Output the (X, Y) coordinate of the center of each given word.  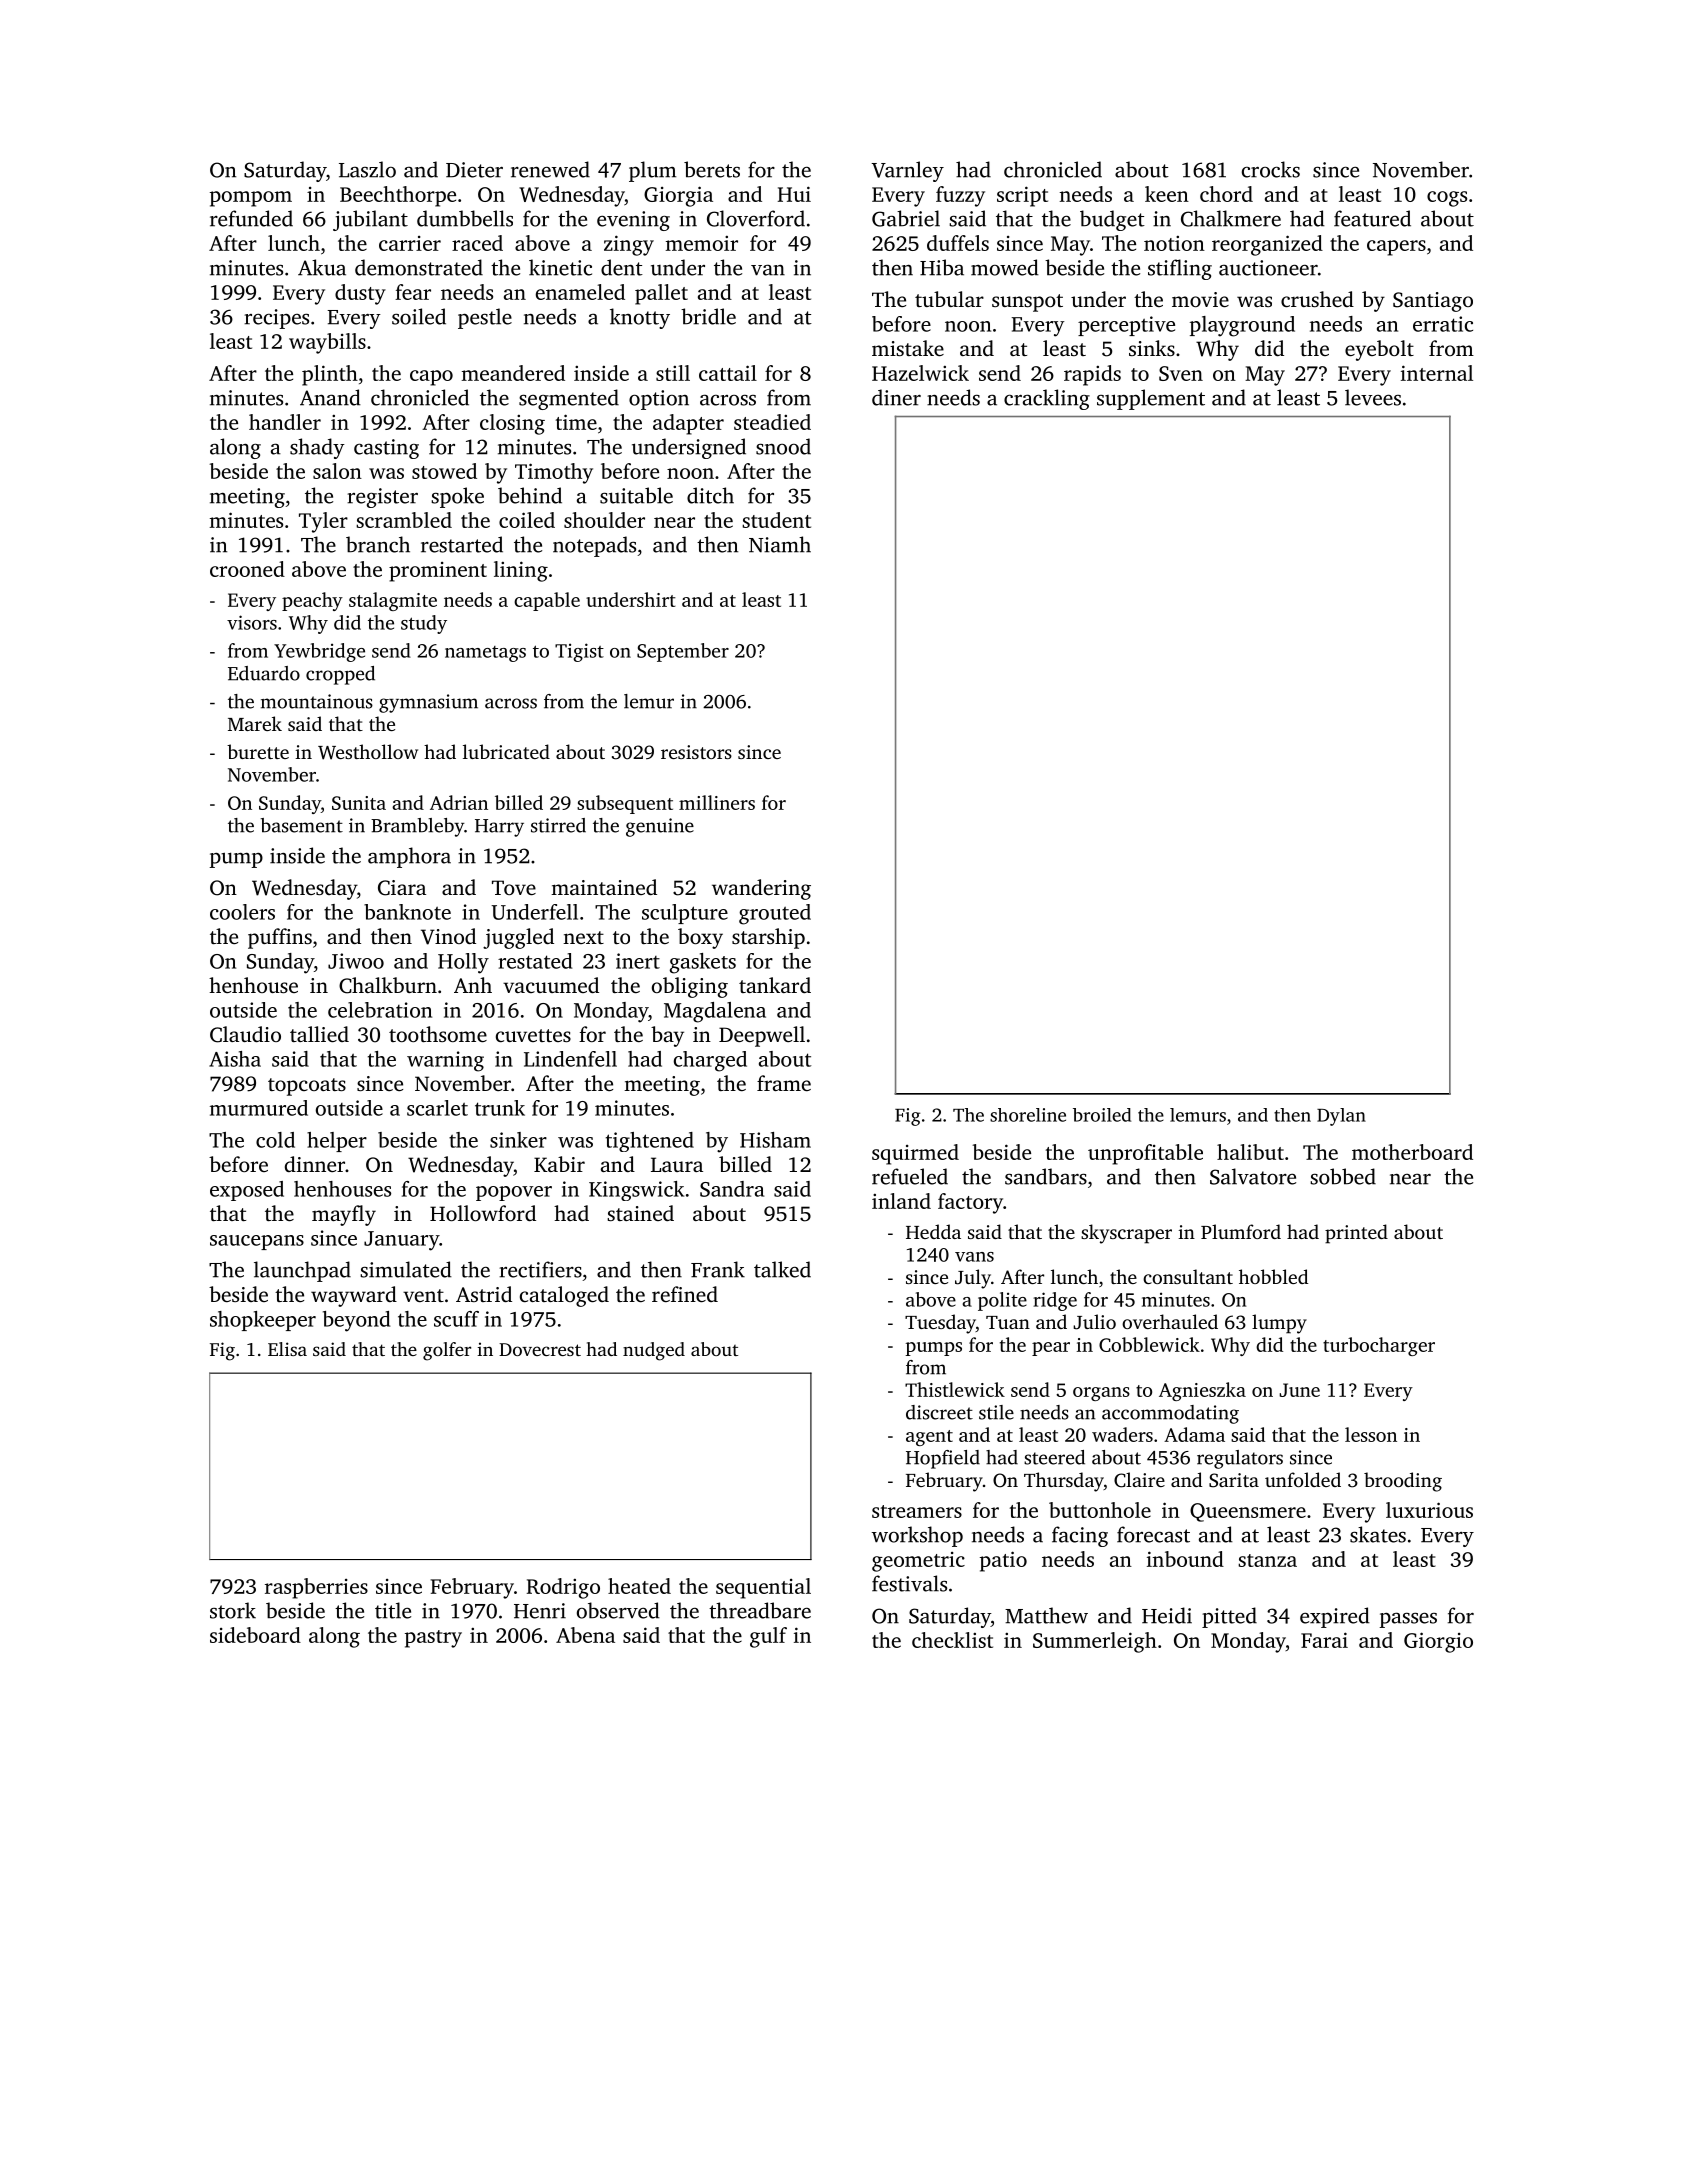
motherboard (1412, 1152)
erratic (1443, 324)
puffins (280, 938)
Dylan (1341, 1117)
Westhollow (368, 752)
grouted (775, 914)
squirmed (915, 1154)
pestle (485, 318)
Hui (794, 194)
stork (233, 1610)
